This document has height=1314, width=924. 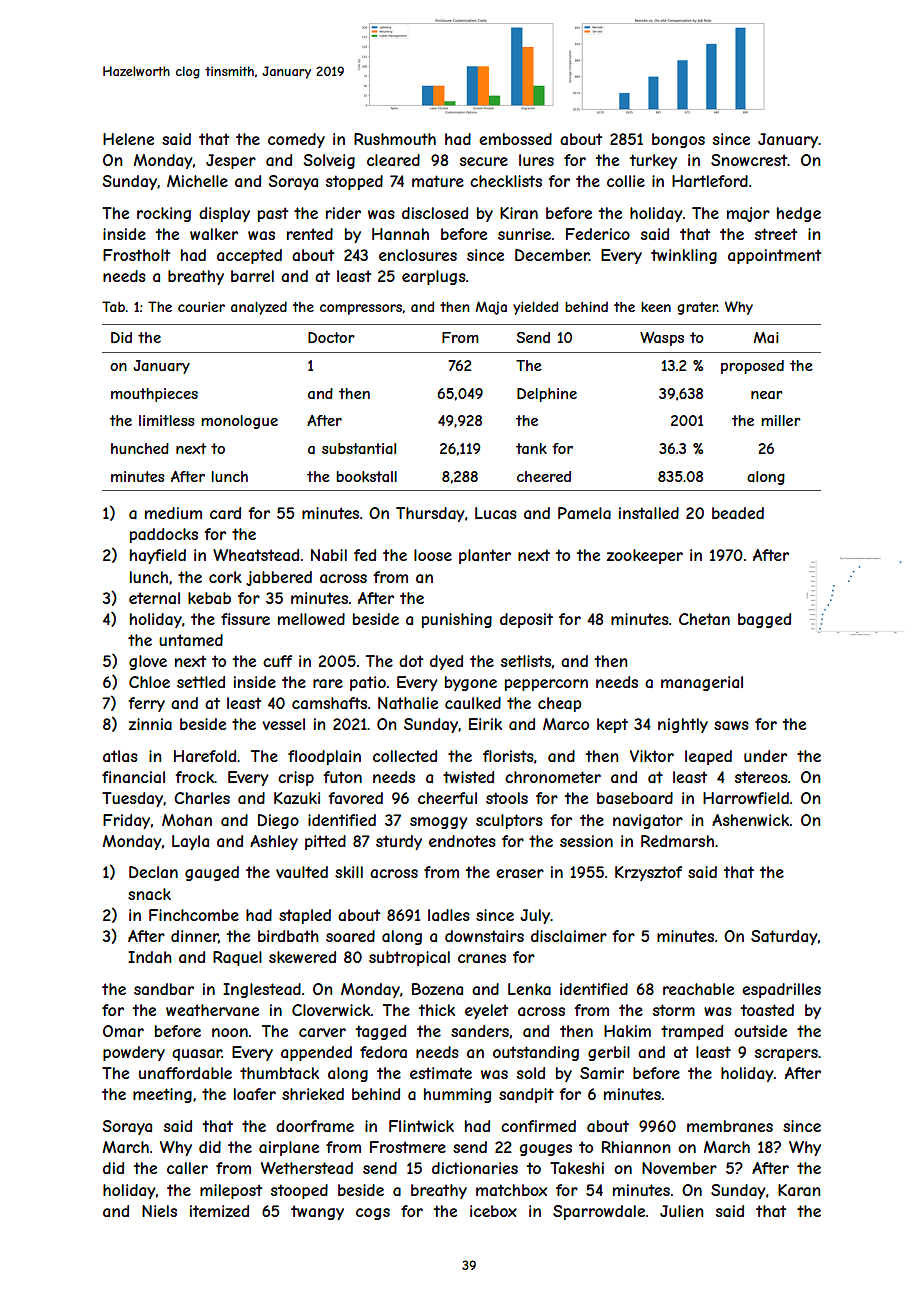 What do you see at coordinates (128, 139) in the document?
I see `Helene` at bounding box center [128, 139].
